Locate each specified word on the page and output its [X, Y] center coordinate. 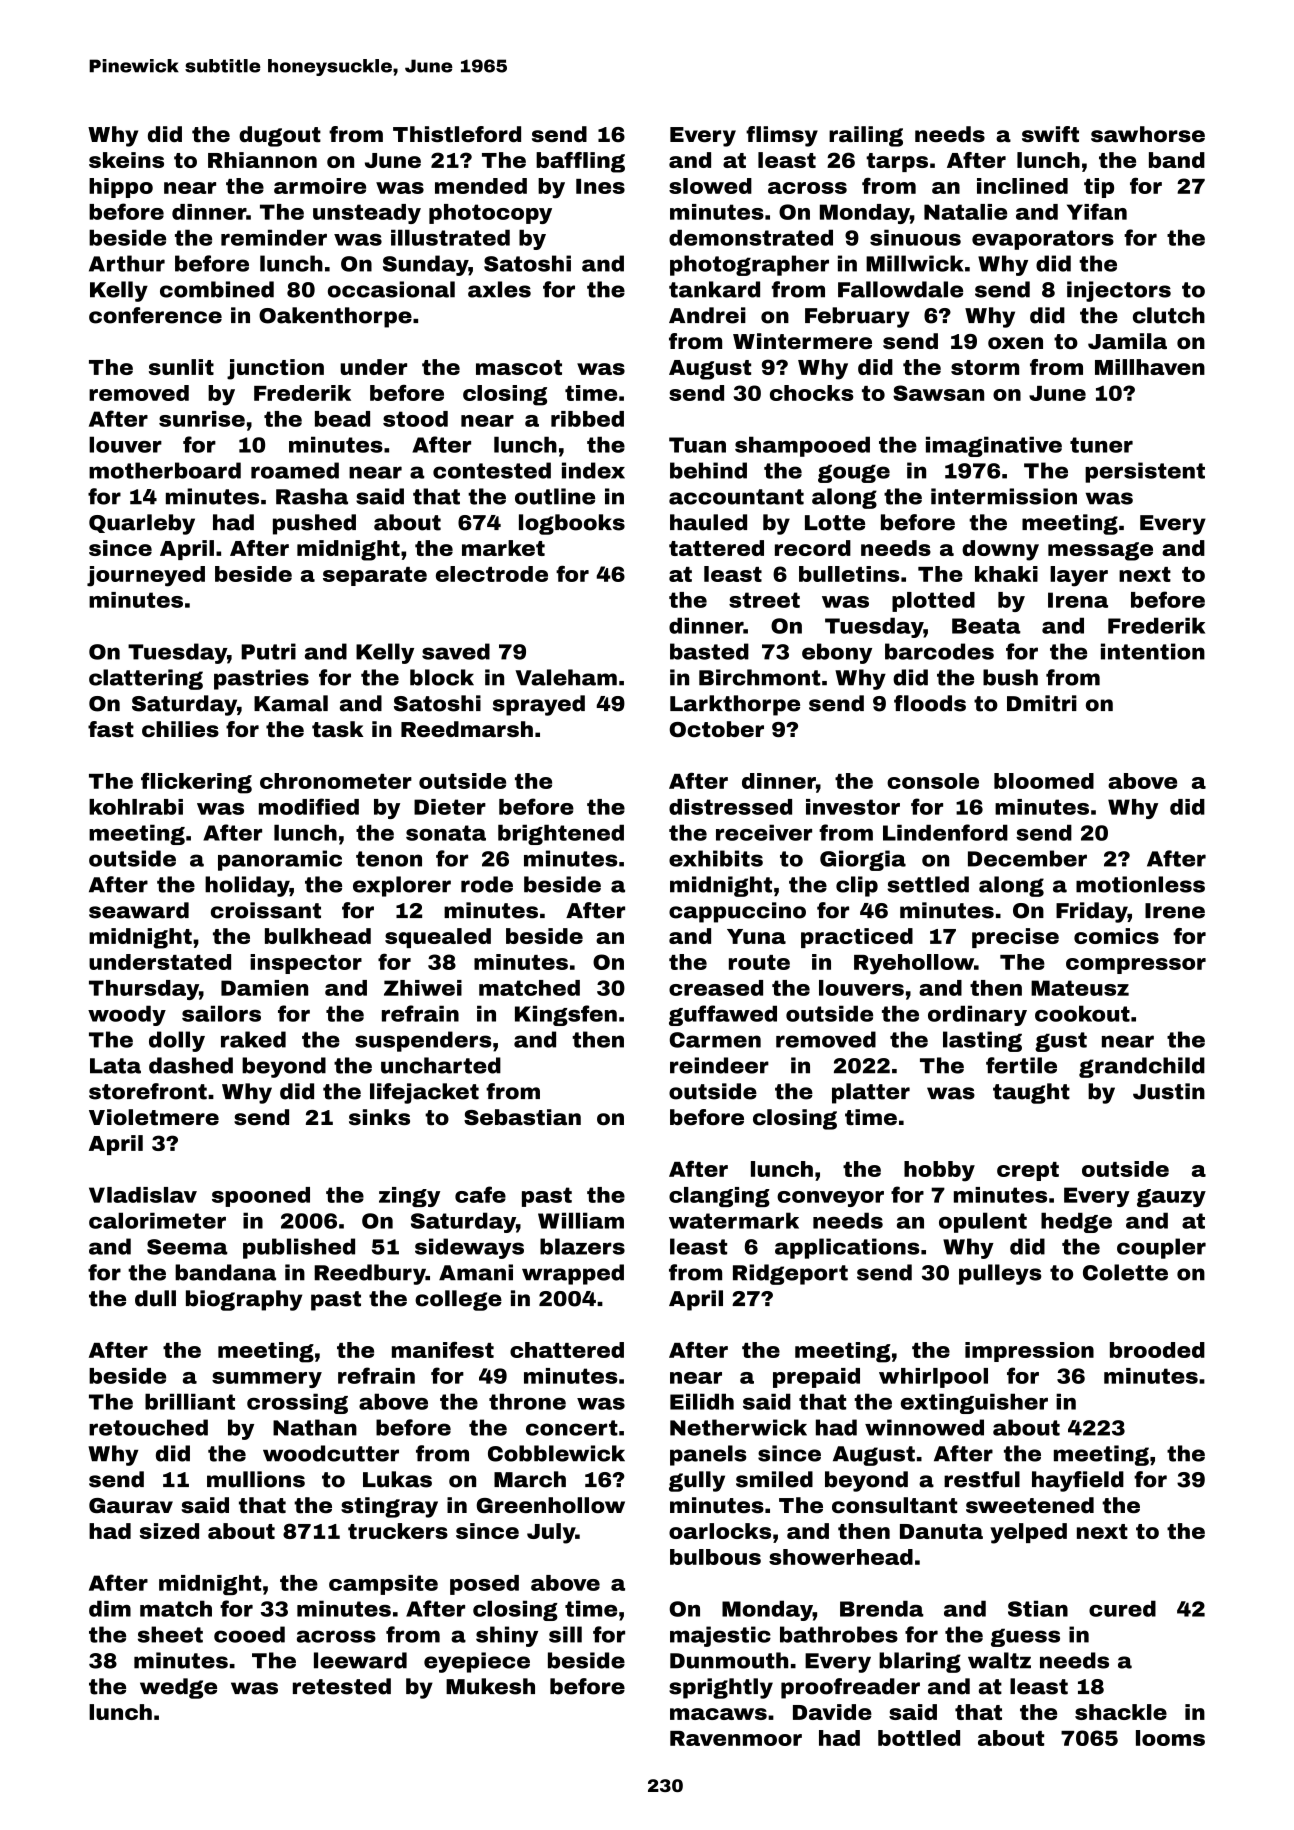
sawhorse [1148, 134]
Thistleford [457, 134]
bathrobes [839, 1634]
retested [342, 1686]
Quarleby [142, 524]
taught [1031, 1093]
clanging [719, 1197]
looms [1170, 1738]
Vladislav [143, 1195]
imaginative [994, 446]
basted [709, 651]
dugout [280, 136]
